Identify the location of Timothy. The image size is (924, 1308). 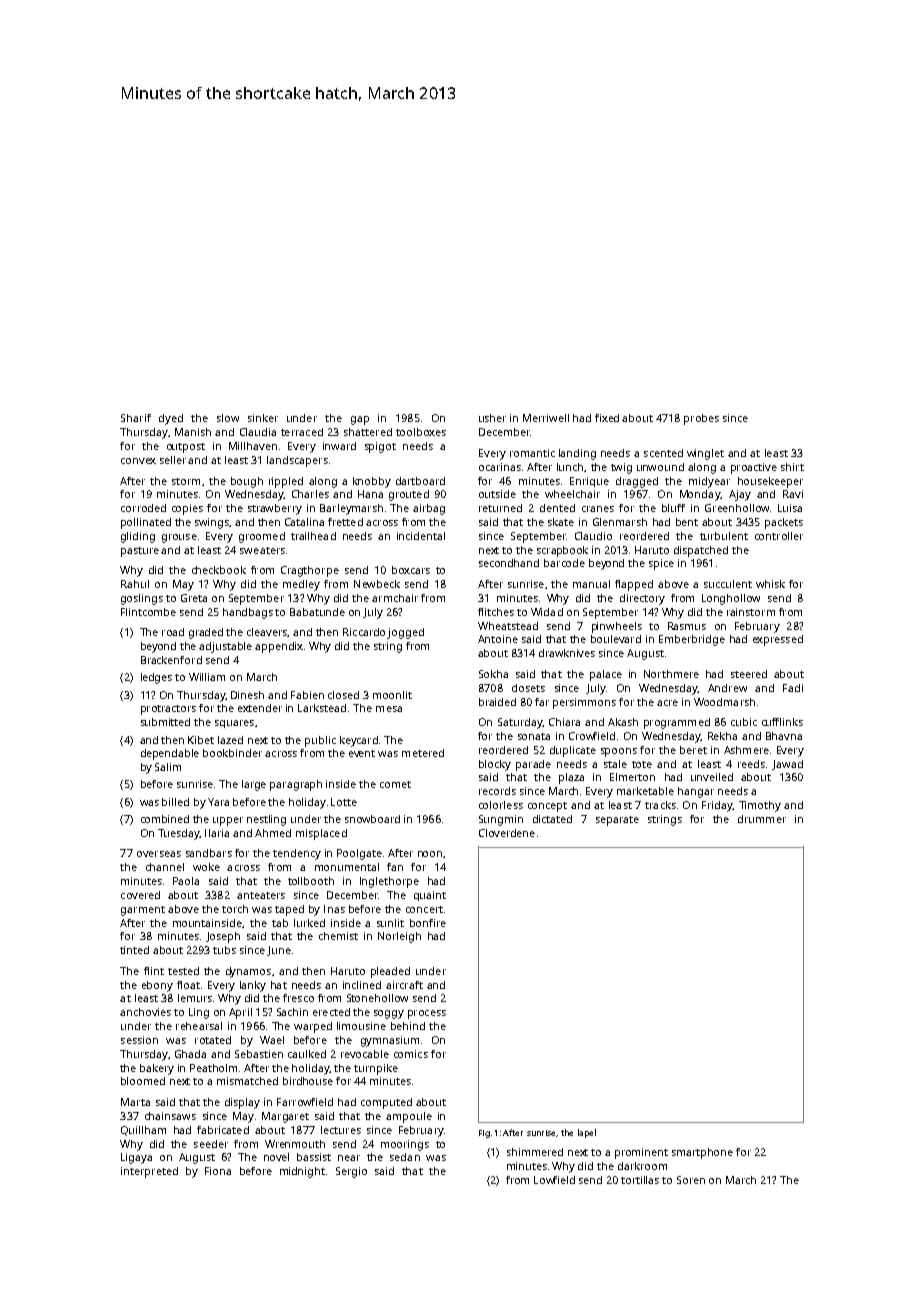
(760, 806).
